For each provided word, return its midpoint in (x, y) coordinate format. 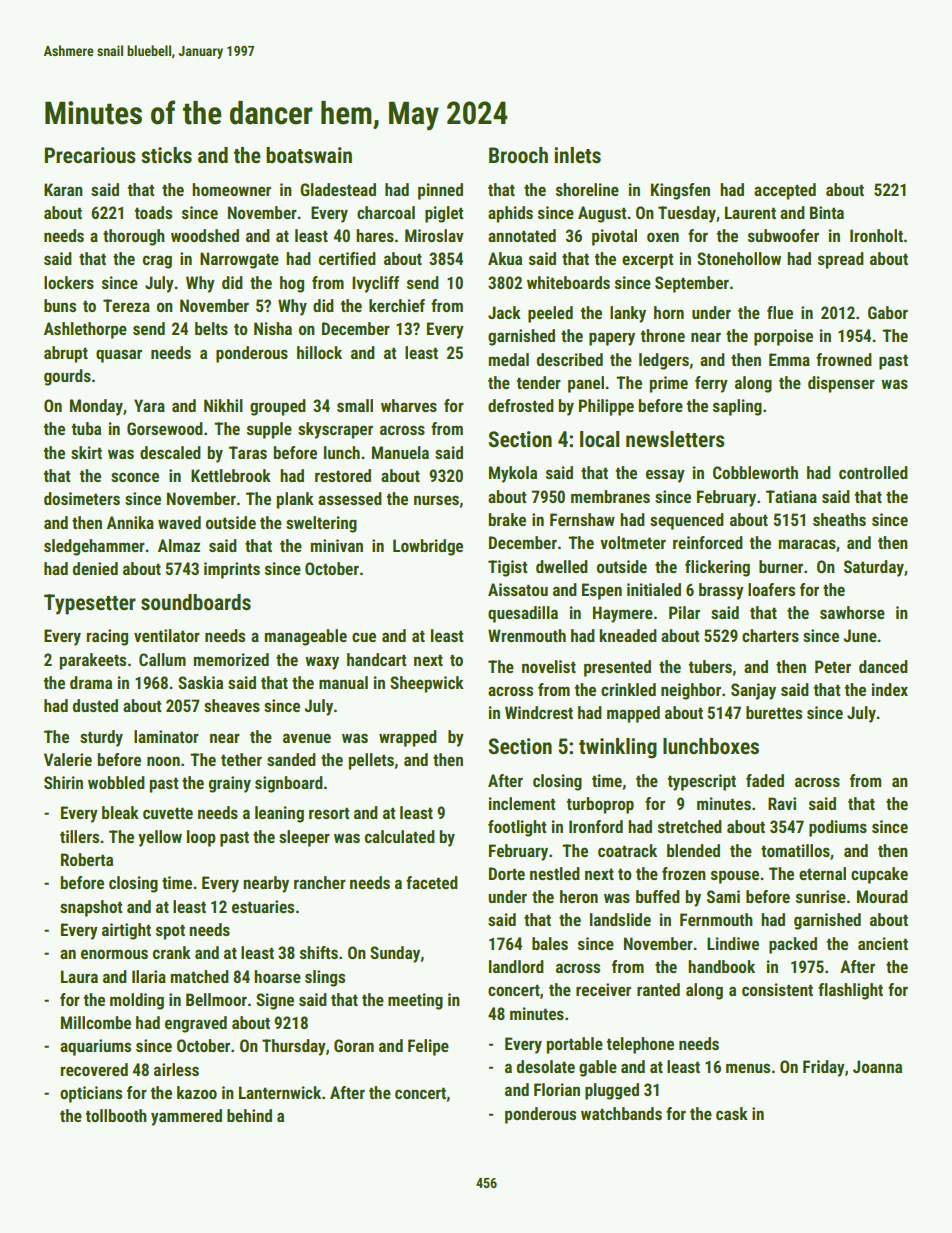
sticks (166, 155)
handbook (721, 966)
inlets (577, 155)
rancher (320, 882)
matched (199, 976)
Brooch (518, 155)
